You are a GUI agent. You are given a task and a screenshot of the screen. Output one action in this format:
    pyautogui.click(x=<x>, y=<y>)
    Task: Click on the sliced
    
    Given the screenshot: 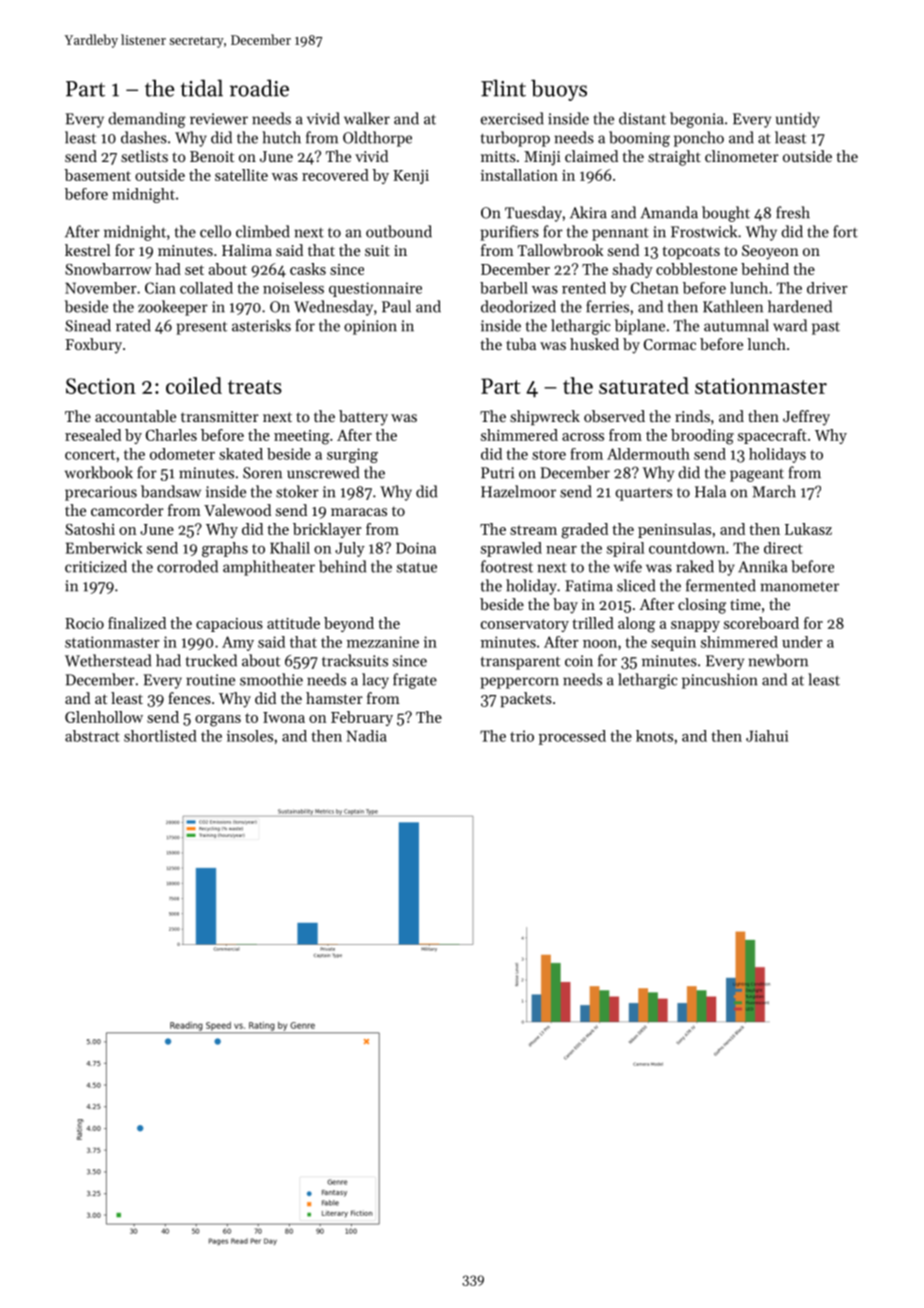 What is the action you would take?
    pyautogui.click(x=636, y=585)
